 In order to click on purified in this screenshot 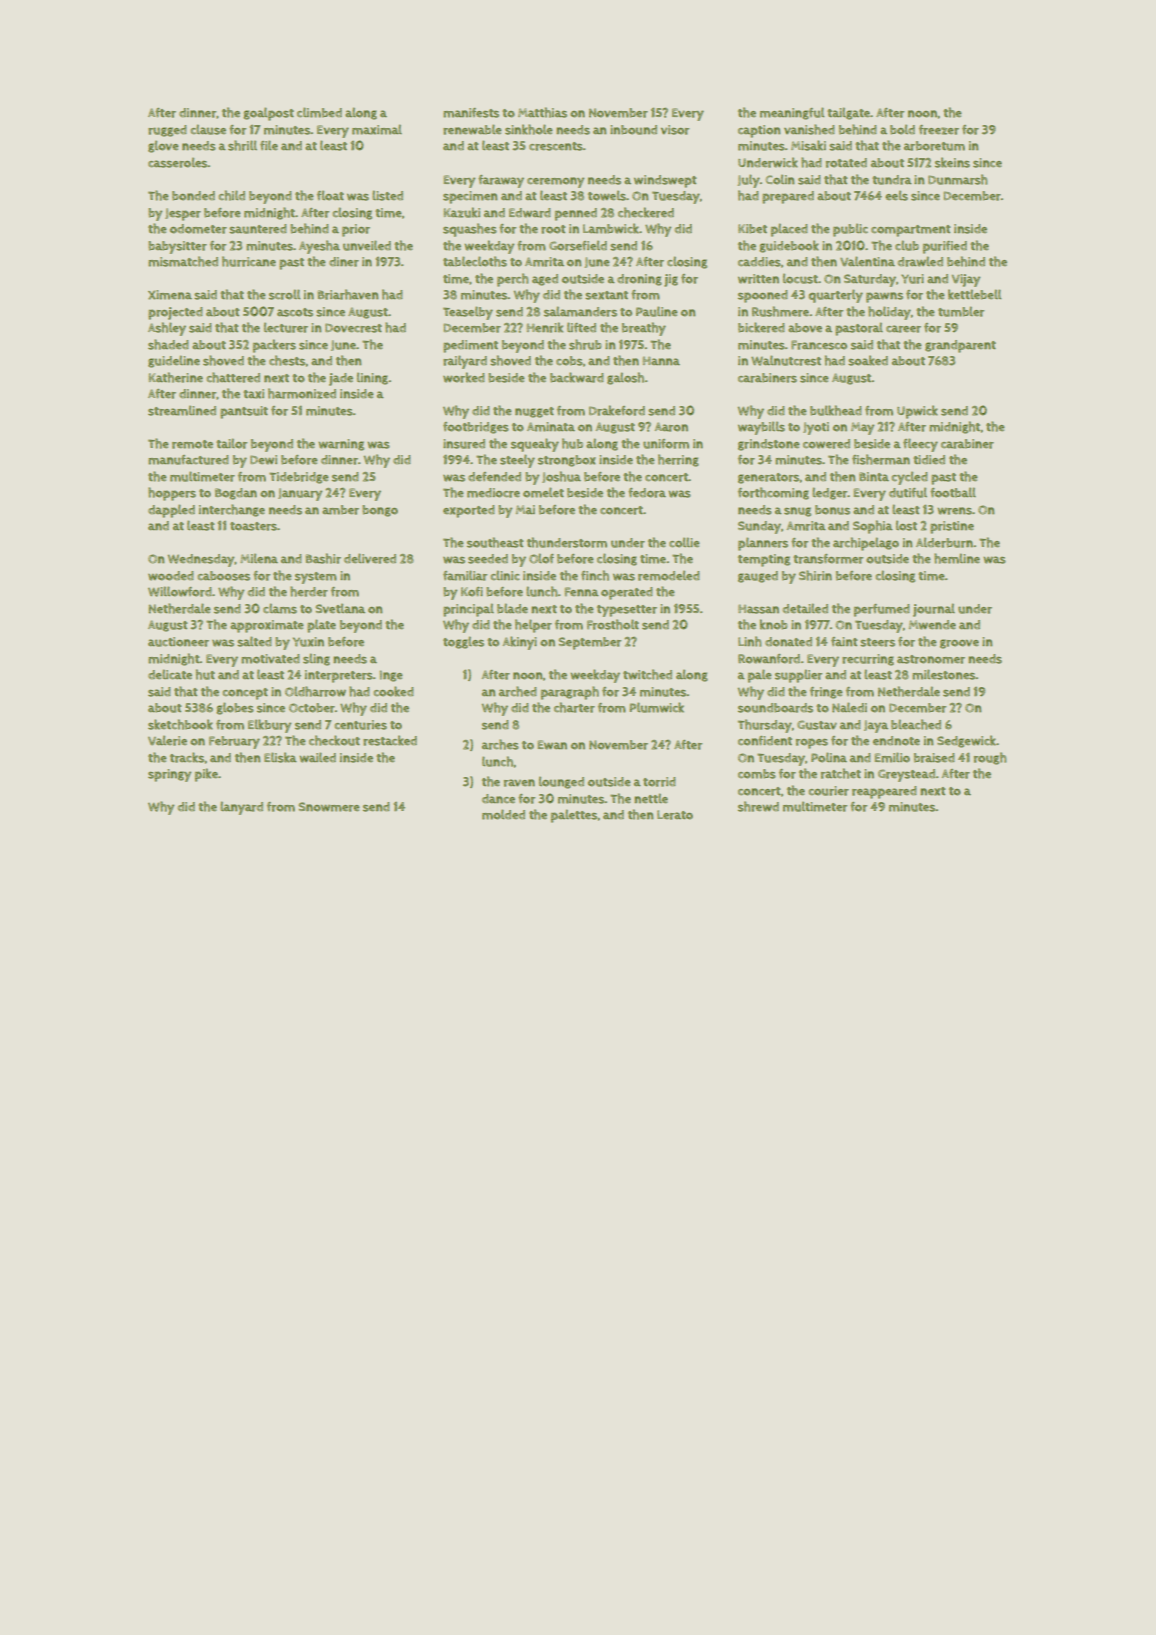, I will do `click(945, 247)`.
